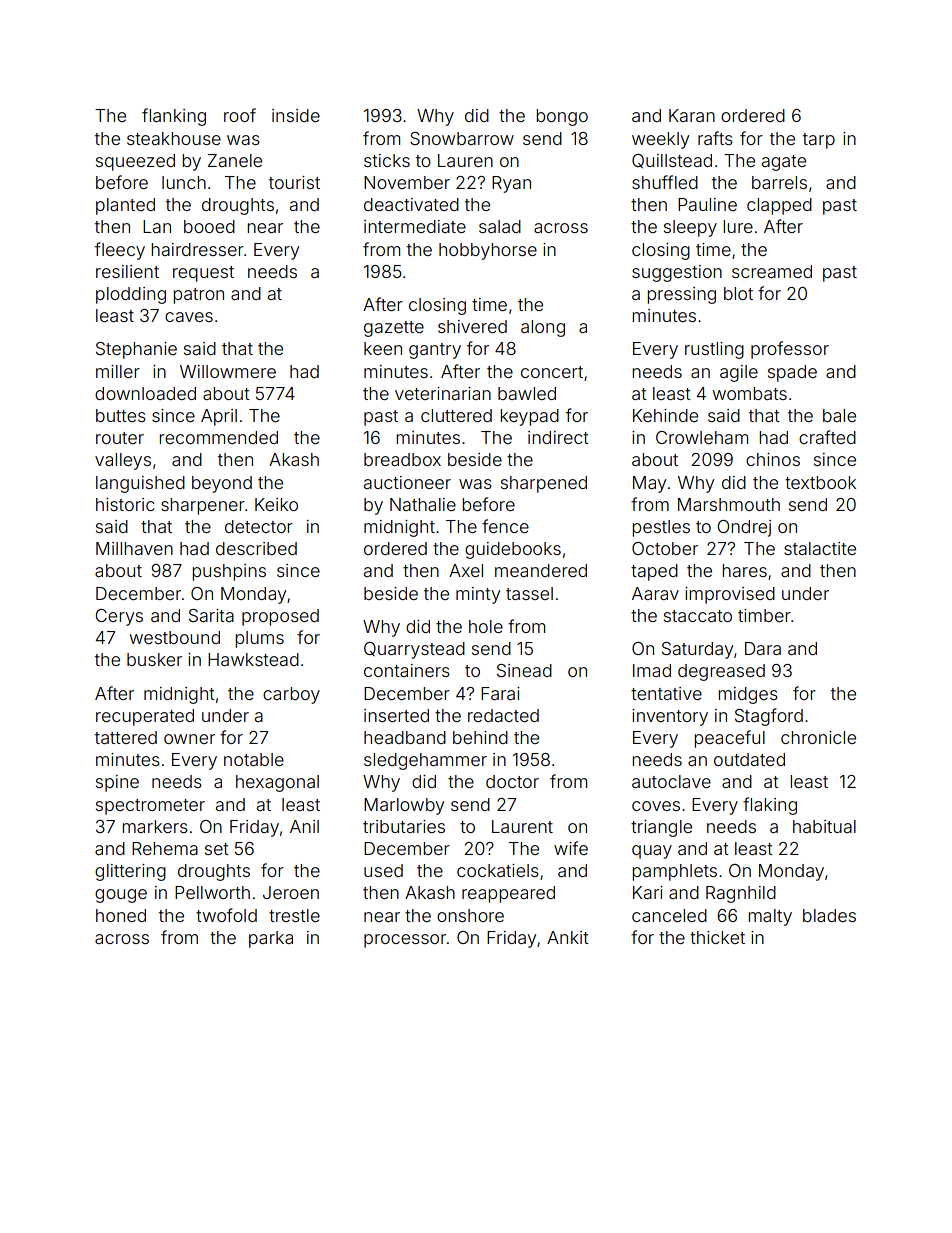 Image resolution: width=952 pixels, height=1233 pixels. What do you see at coordinates (276, 504) in the screenshot?
I see `Keiko` at bounding box center [276, 504].
